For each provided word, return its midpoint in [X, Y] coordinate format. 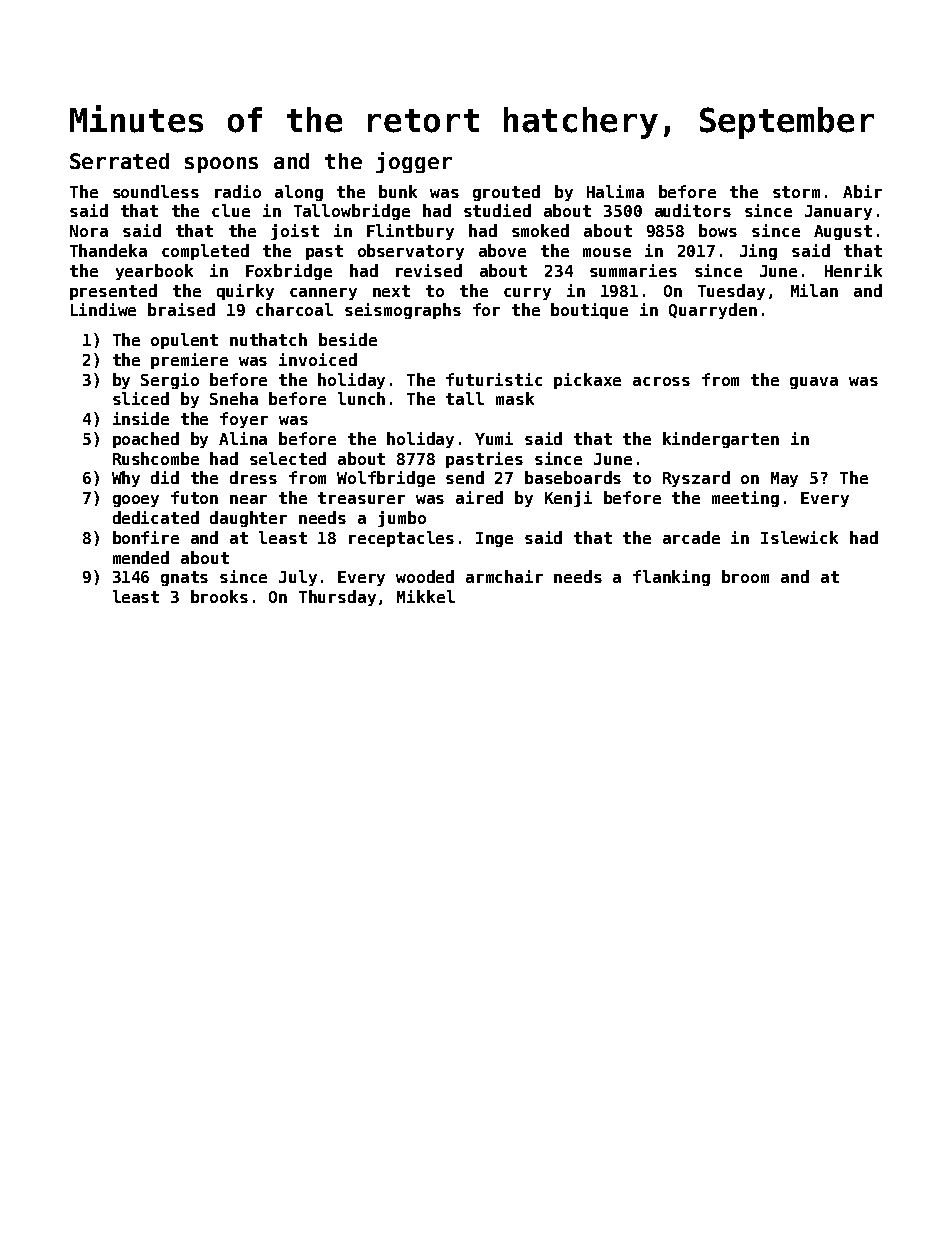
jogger [414, 162]
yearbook [154, 272]
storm [796, 192]
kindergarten [721, 440]
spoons [221, 165]
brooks [219, 596]
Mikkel [426, 596]
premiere [189, 361]
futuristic [494, 379]
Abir [862, 191]
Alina [243, 438]
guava [814, 383]
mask [515, 398]
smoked [540, 230]
